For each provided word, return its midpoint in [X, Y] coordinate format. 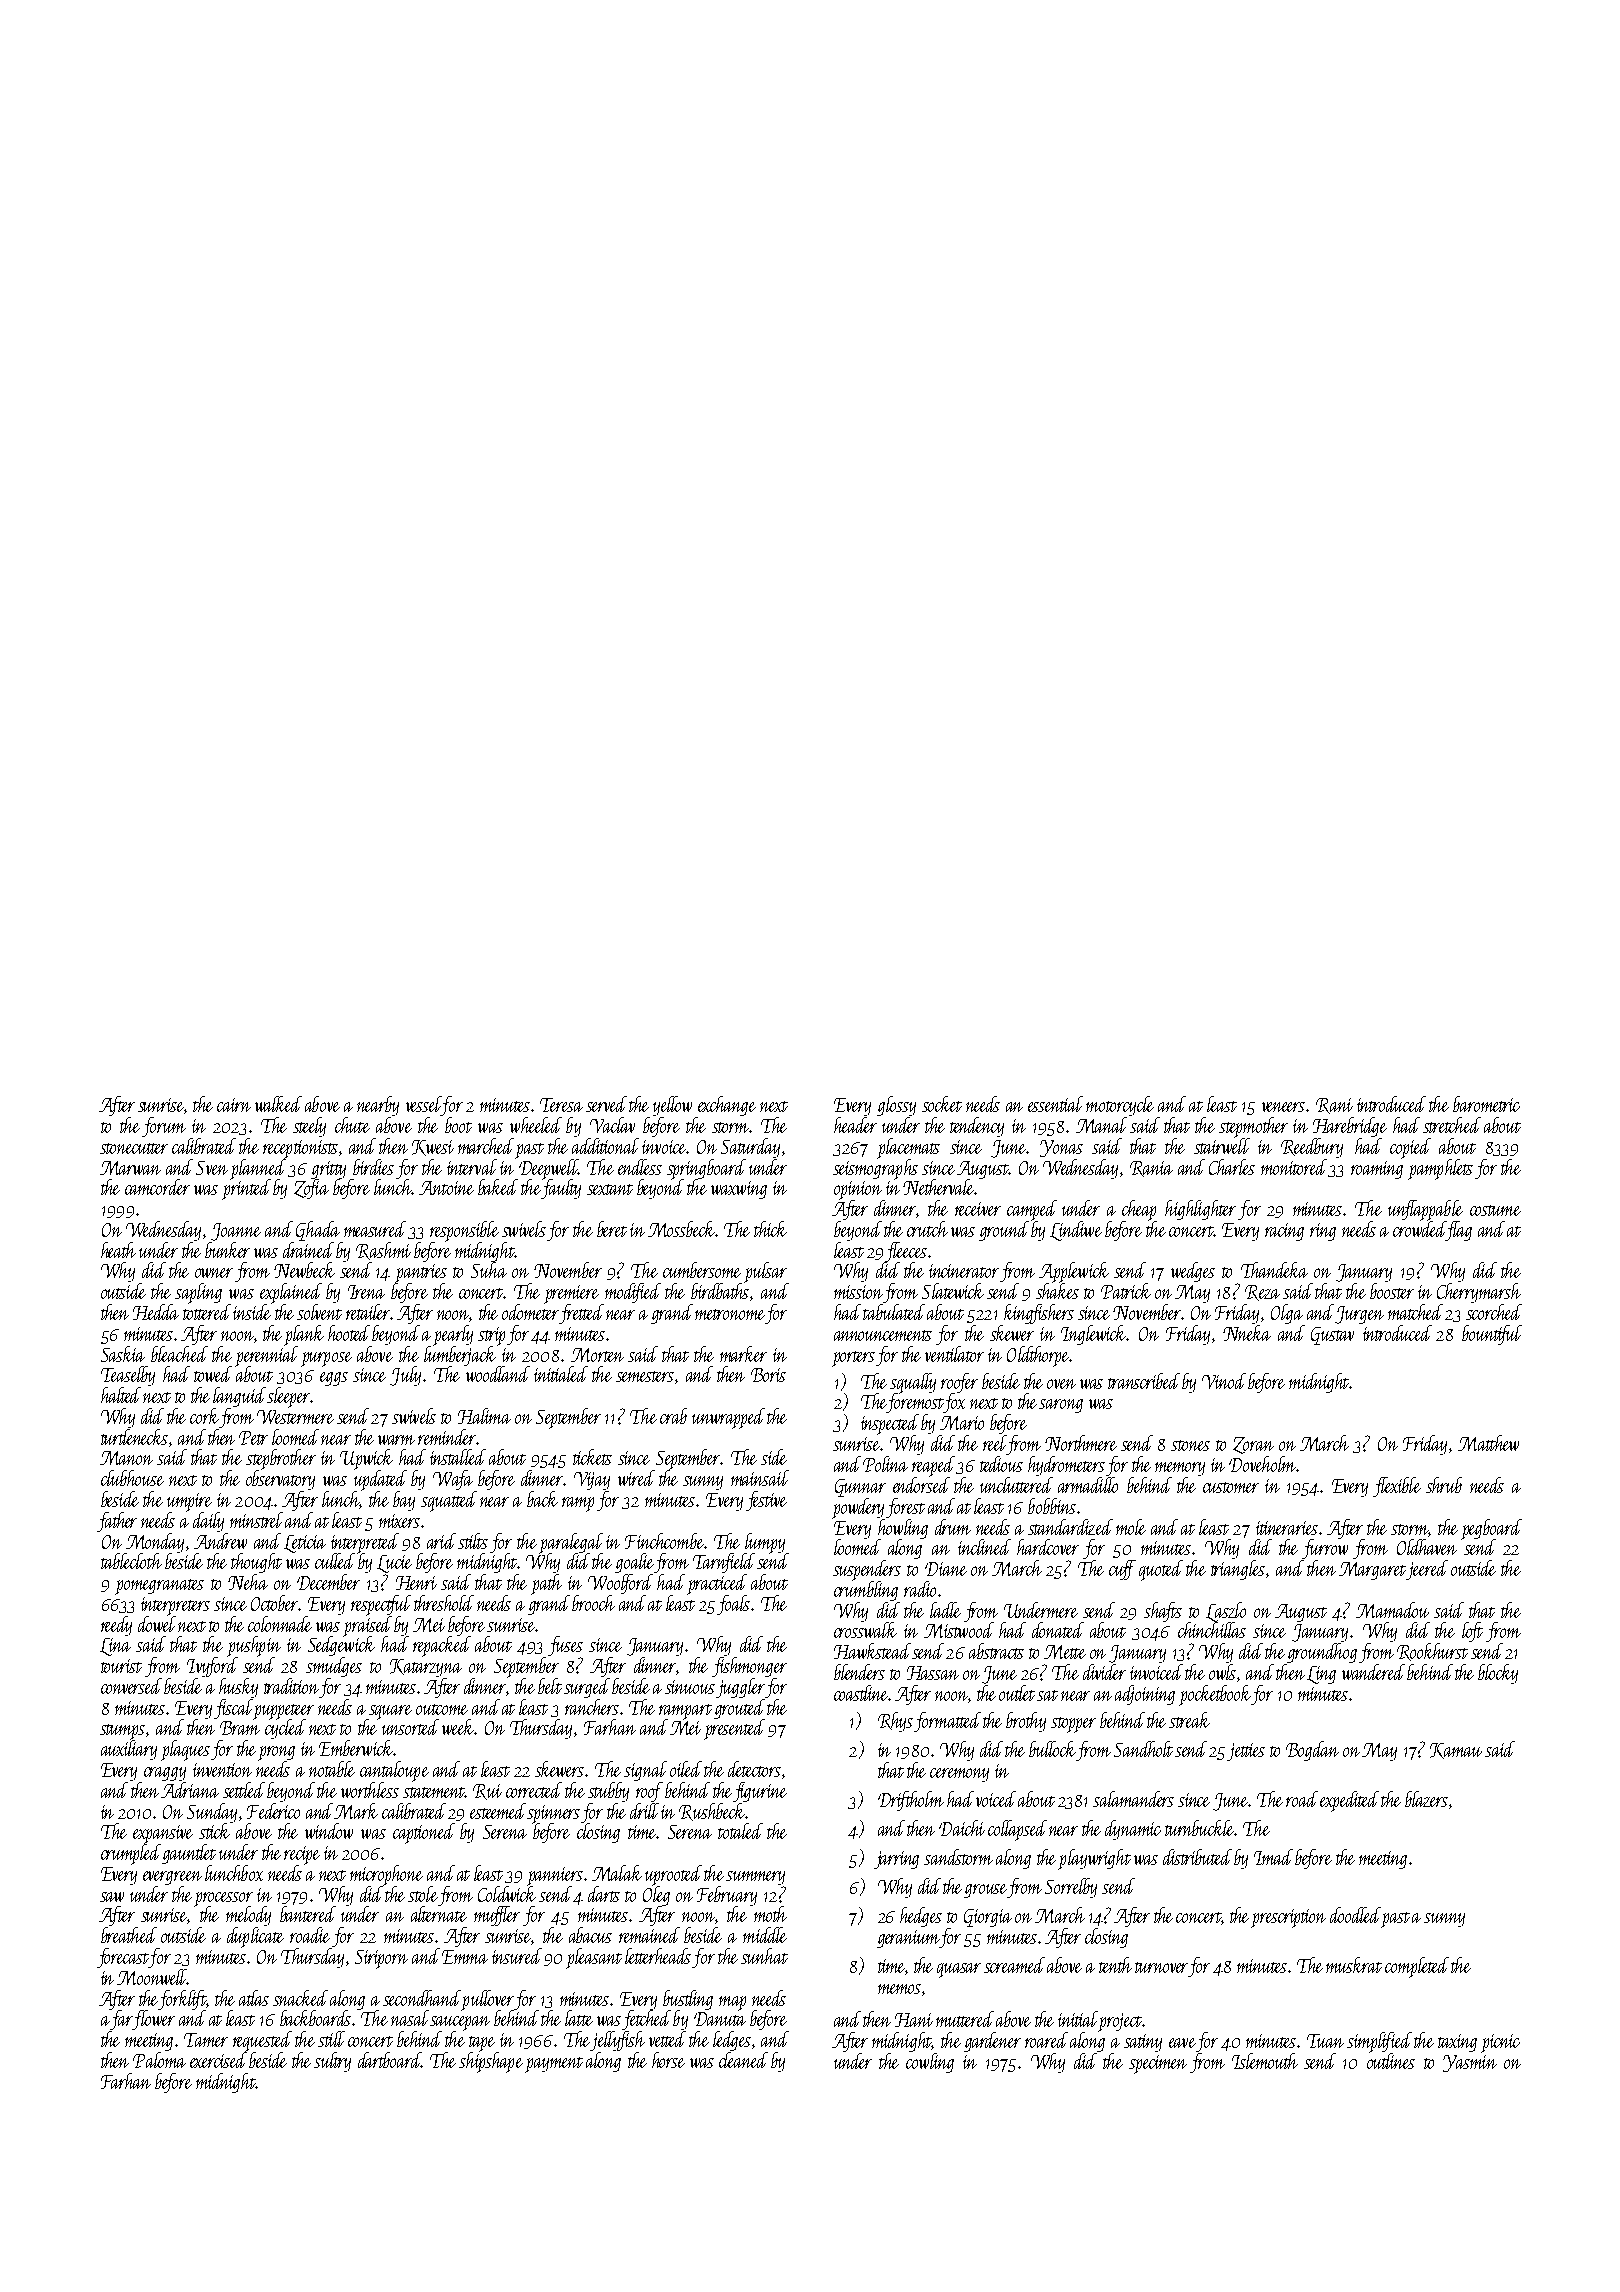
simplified [1379, 2042]
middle [765, 1935]
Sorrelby [1071, 1888]
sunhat [764, 1956]
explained [291, 1293]
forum [164, 1127]
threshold [444, 1603]
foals [733, 1605]
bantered [308, 1914]
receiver [978, 1209]
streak [1189, 1720]
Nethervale [939, 1187]
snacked [300, 1998]
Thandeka [1274, 1270]
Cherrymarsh [1479, 1293]
